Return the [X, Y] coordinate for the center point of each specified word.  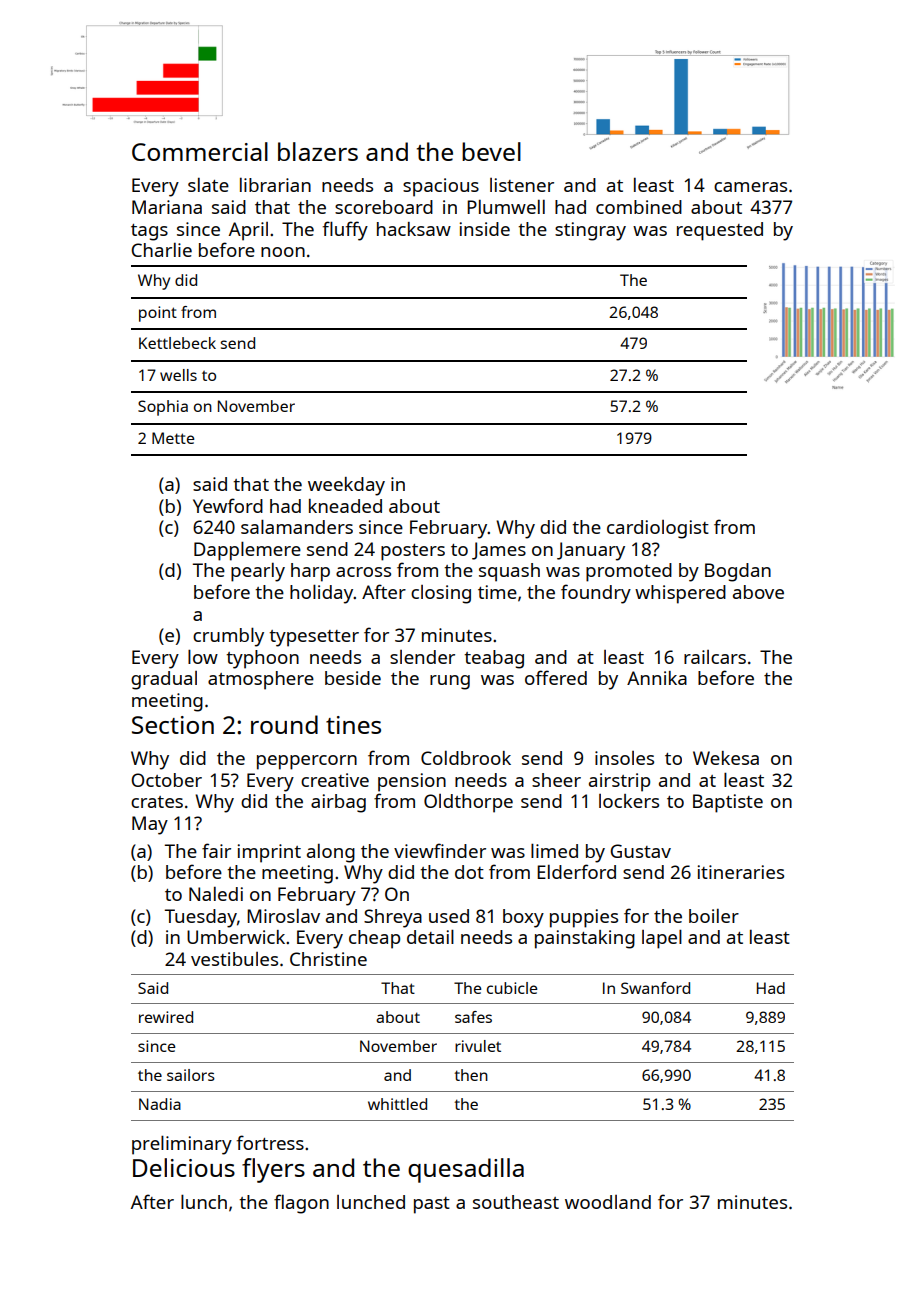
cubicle [512, 988]
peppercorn [307, 762]
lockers [629, 801]
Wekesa [726, 758]
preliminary [182, 1145]
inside [485, 229]
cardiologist [658, 529]
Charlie [161, 250]
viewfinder [440, 850]
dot [469, 872]
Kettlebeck [177, 343]
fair [216, 850]
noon [283, 252]
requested [720, 231]
